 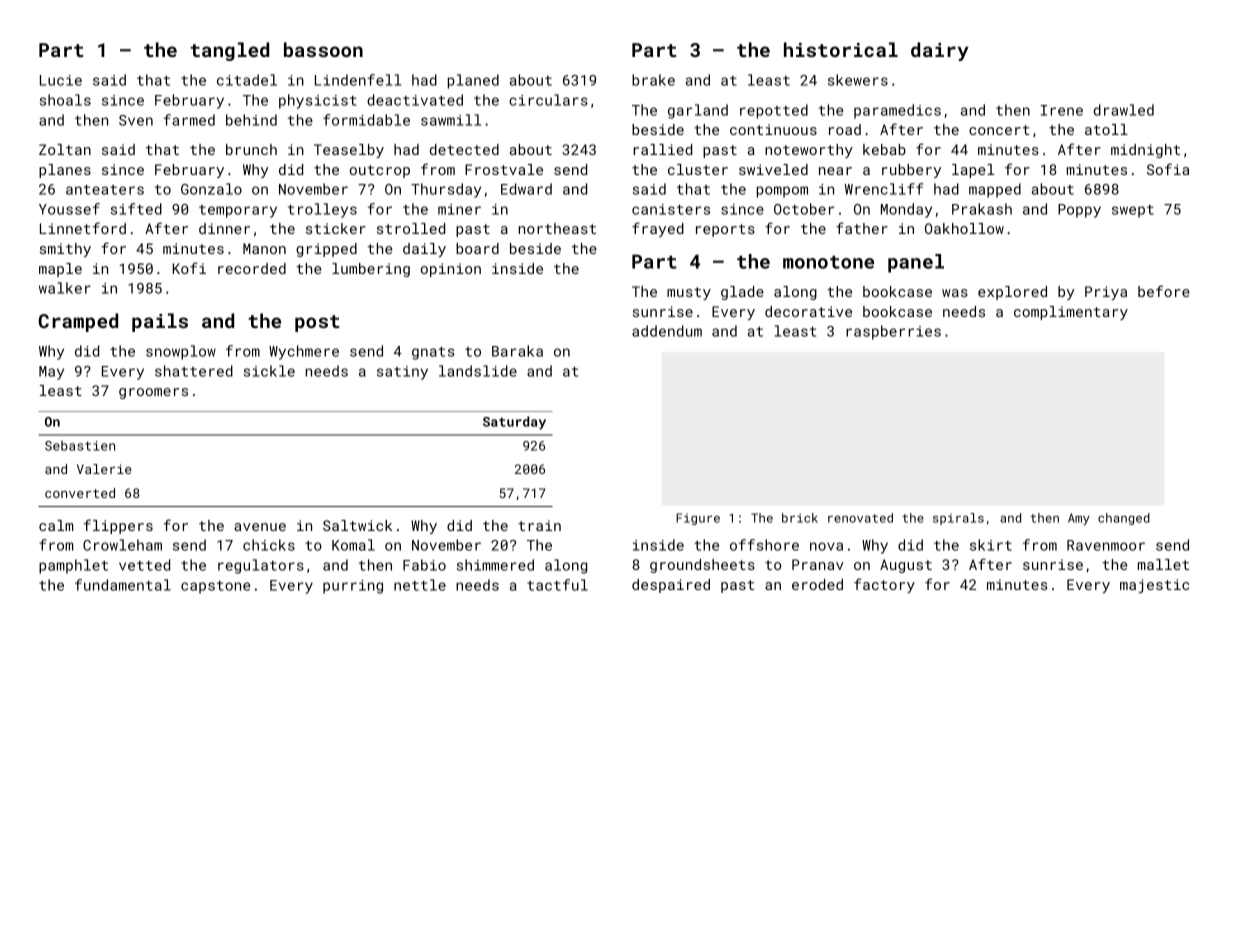 I want to click on October, so click(x=804, y=209).
